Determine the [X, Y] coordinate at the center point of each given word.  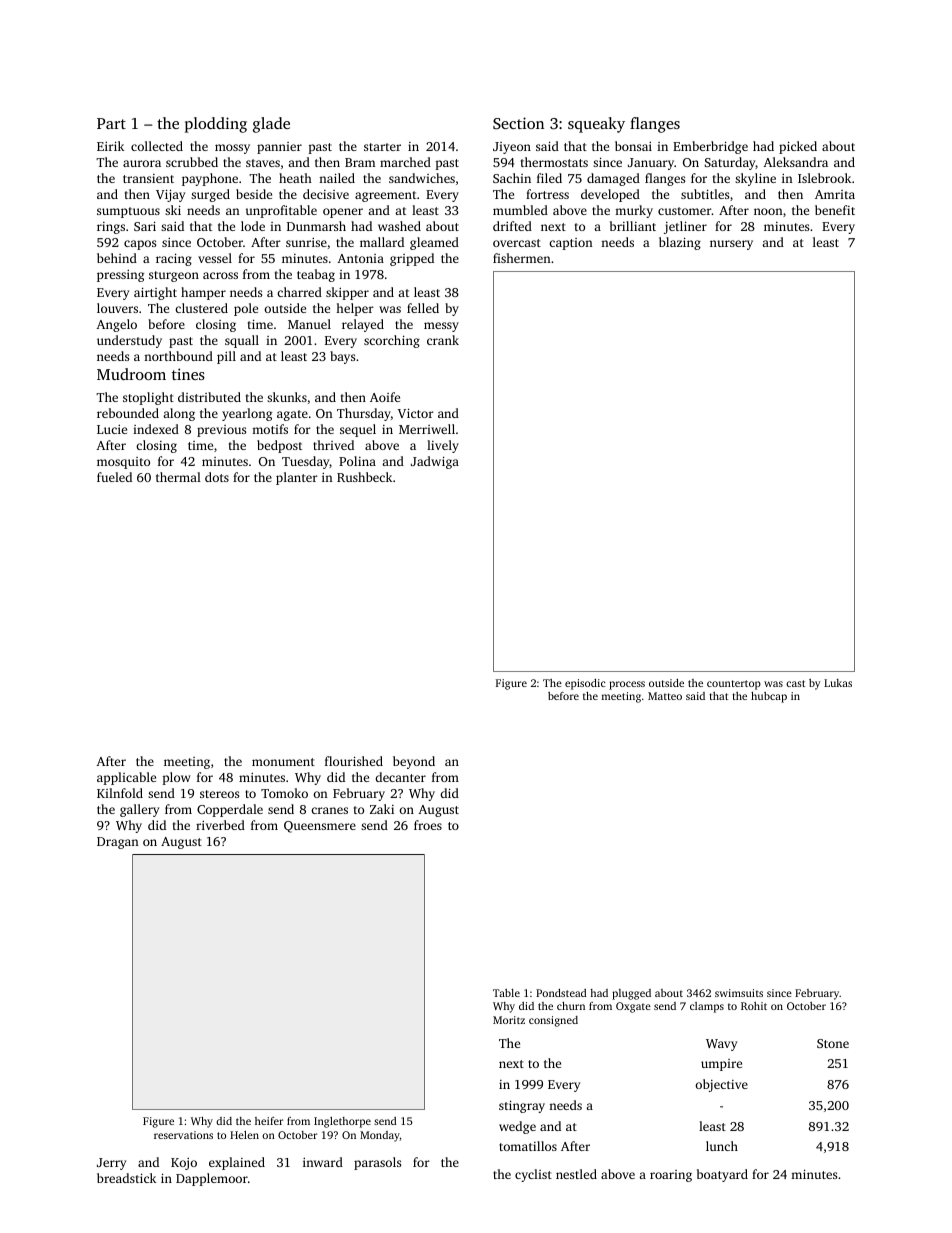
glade [271, 125]
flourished [354, 761]
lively [443, 446]
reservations [183, 1135]
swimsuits [739, 993]
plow [176, 778]
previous [221, 431]
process [627, 685]
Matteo [665, 696]
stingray [522, 1106]
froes [428, 825]
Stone [833, 1043]
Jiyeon [512, 148]
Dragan [118, 843]
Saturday [730, 163]
